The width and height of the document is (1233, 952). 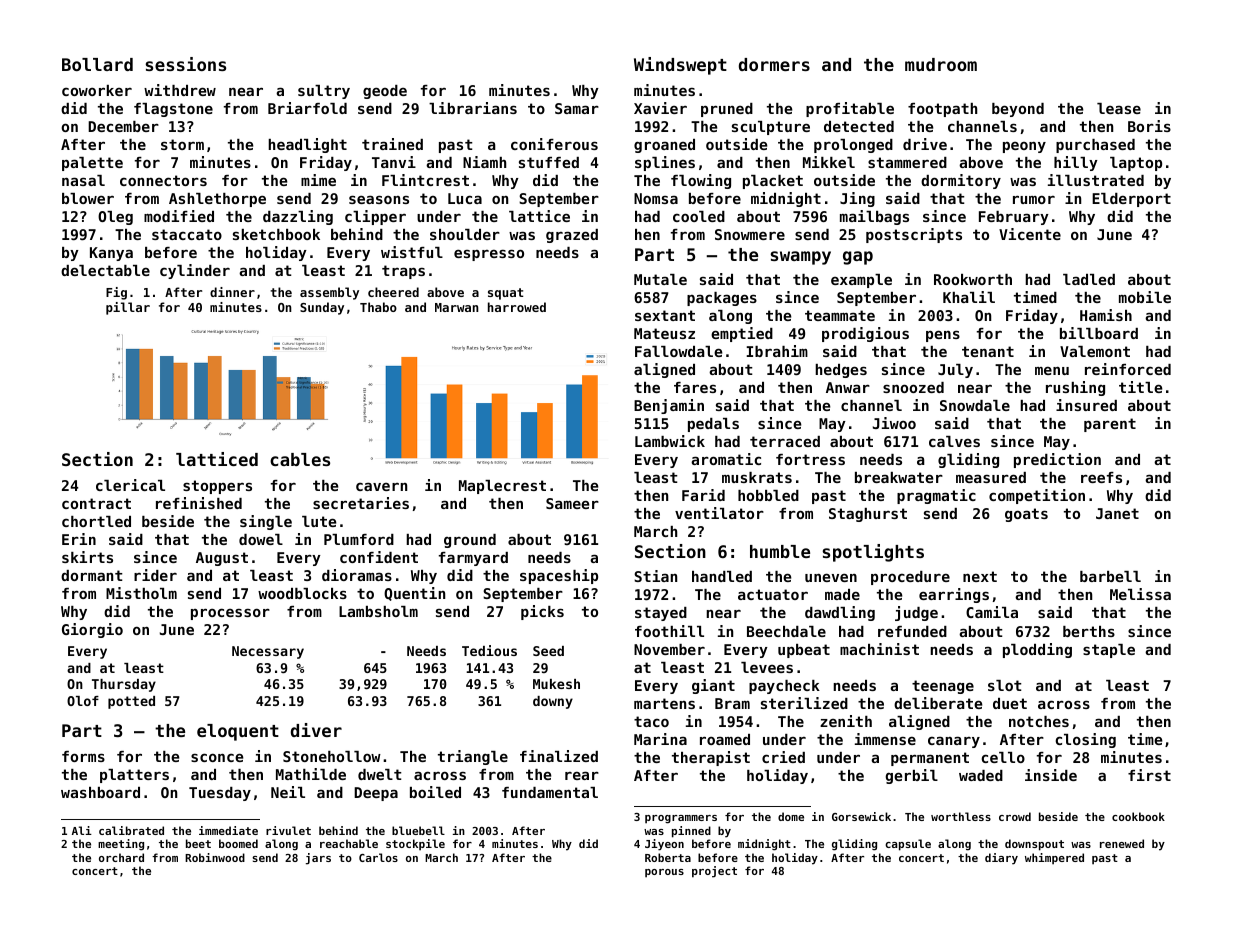 What do you see at coordinates (899, 477) in the document?
I see `breakwater` at bounding box center [899, 477].
